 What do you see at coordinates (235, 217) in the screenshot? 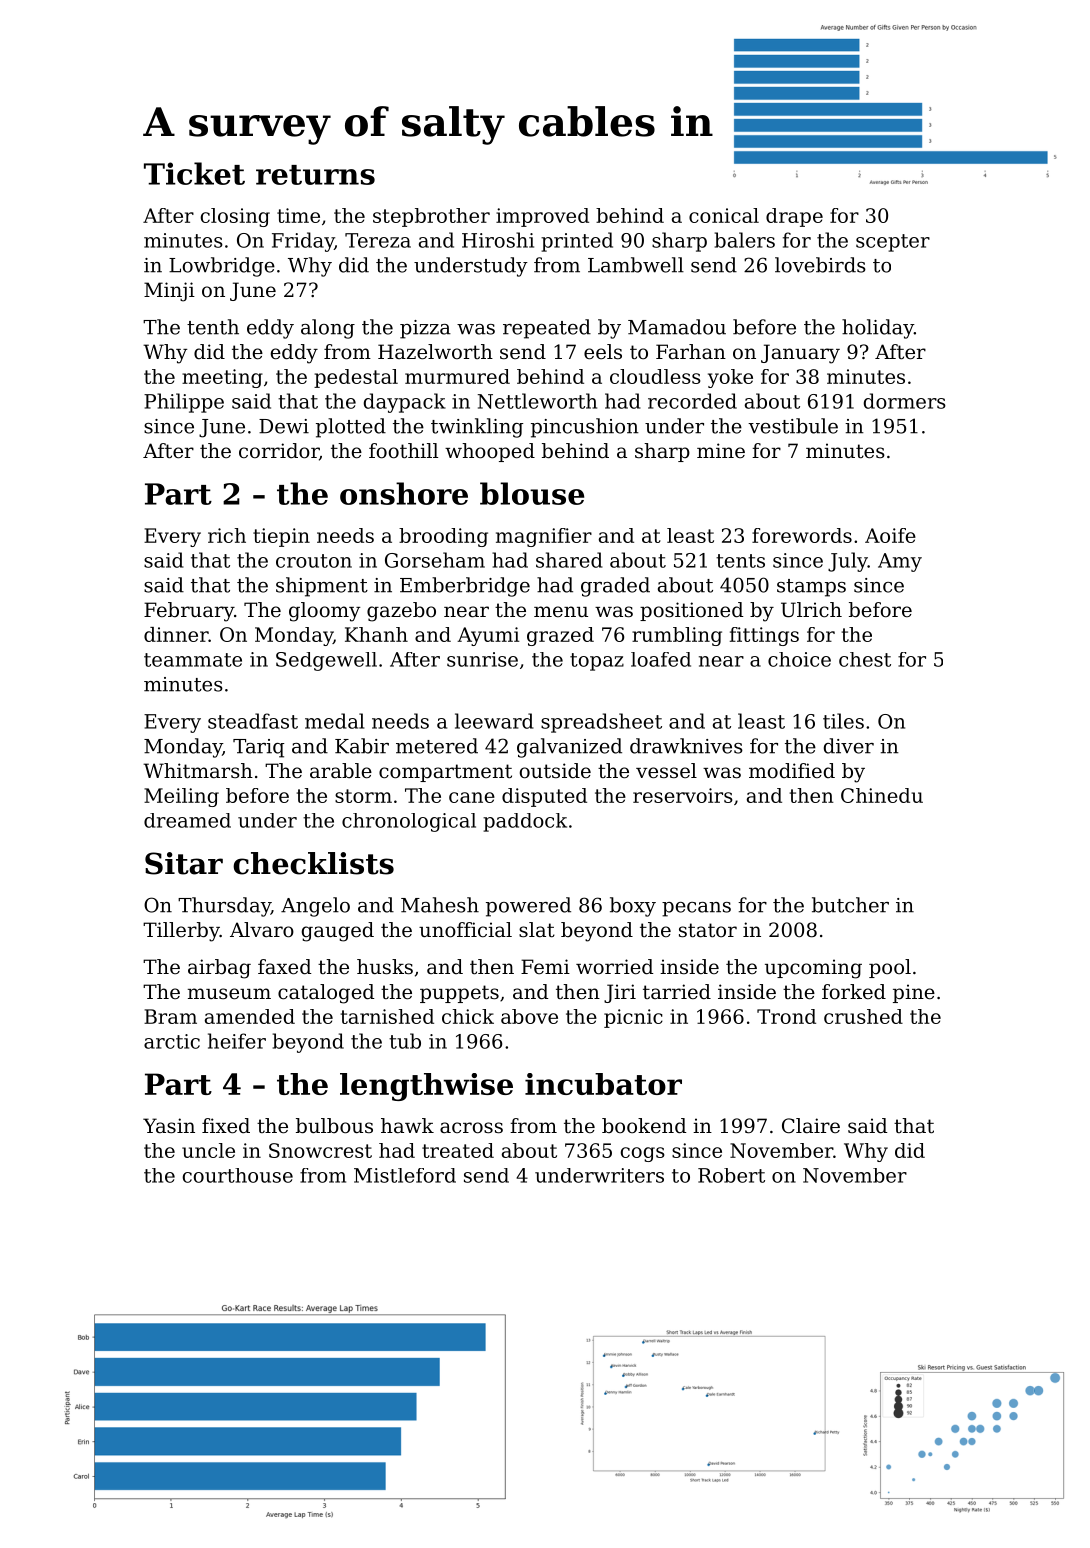
I see `closing` at bounding box center [235, 217].
